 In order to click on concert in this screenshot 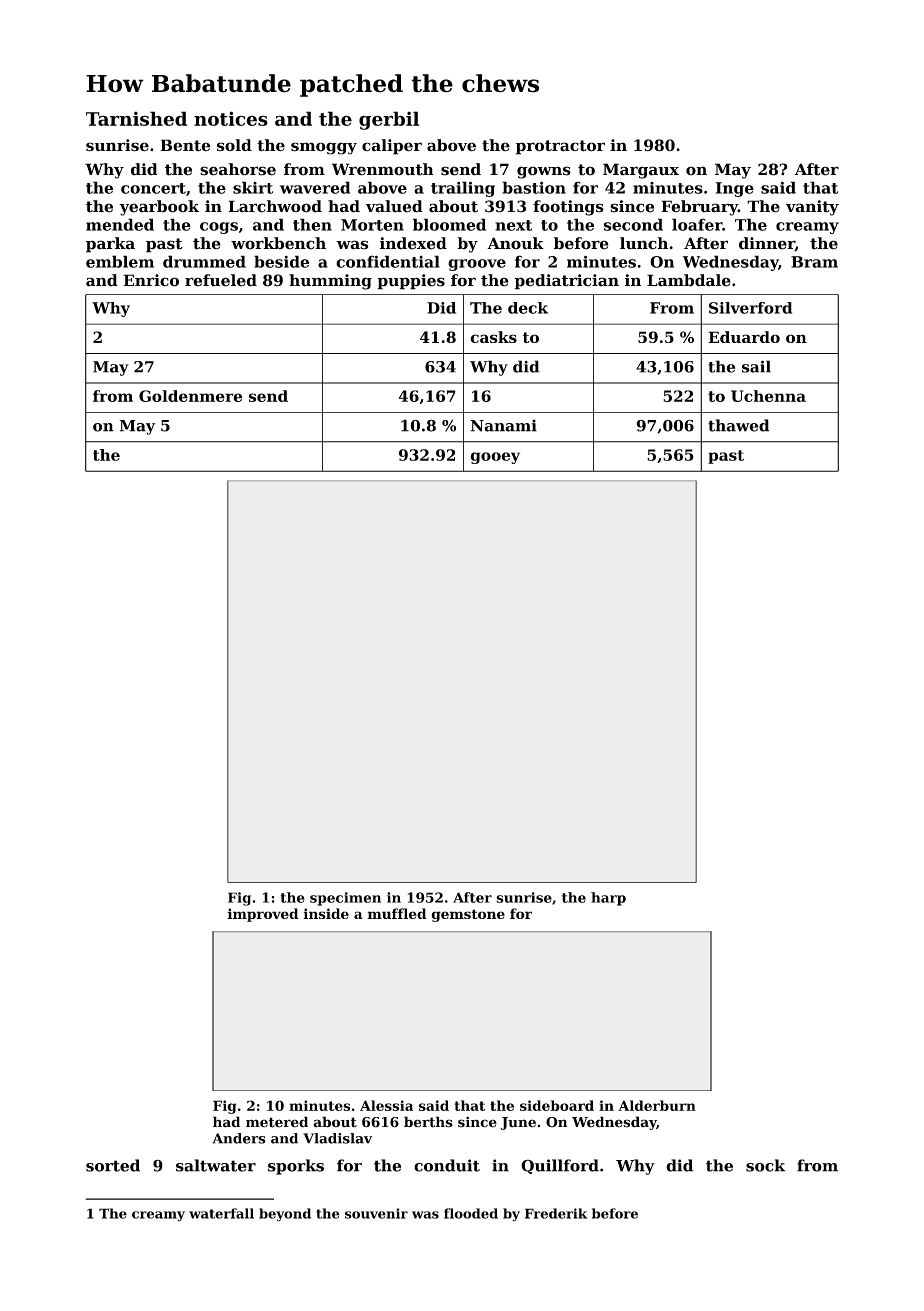, I will do `click(153, 188)`.
